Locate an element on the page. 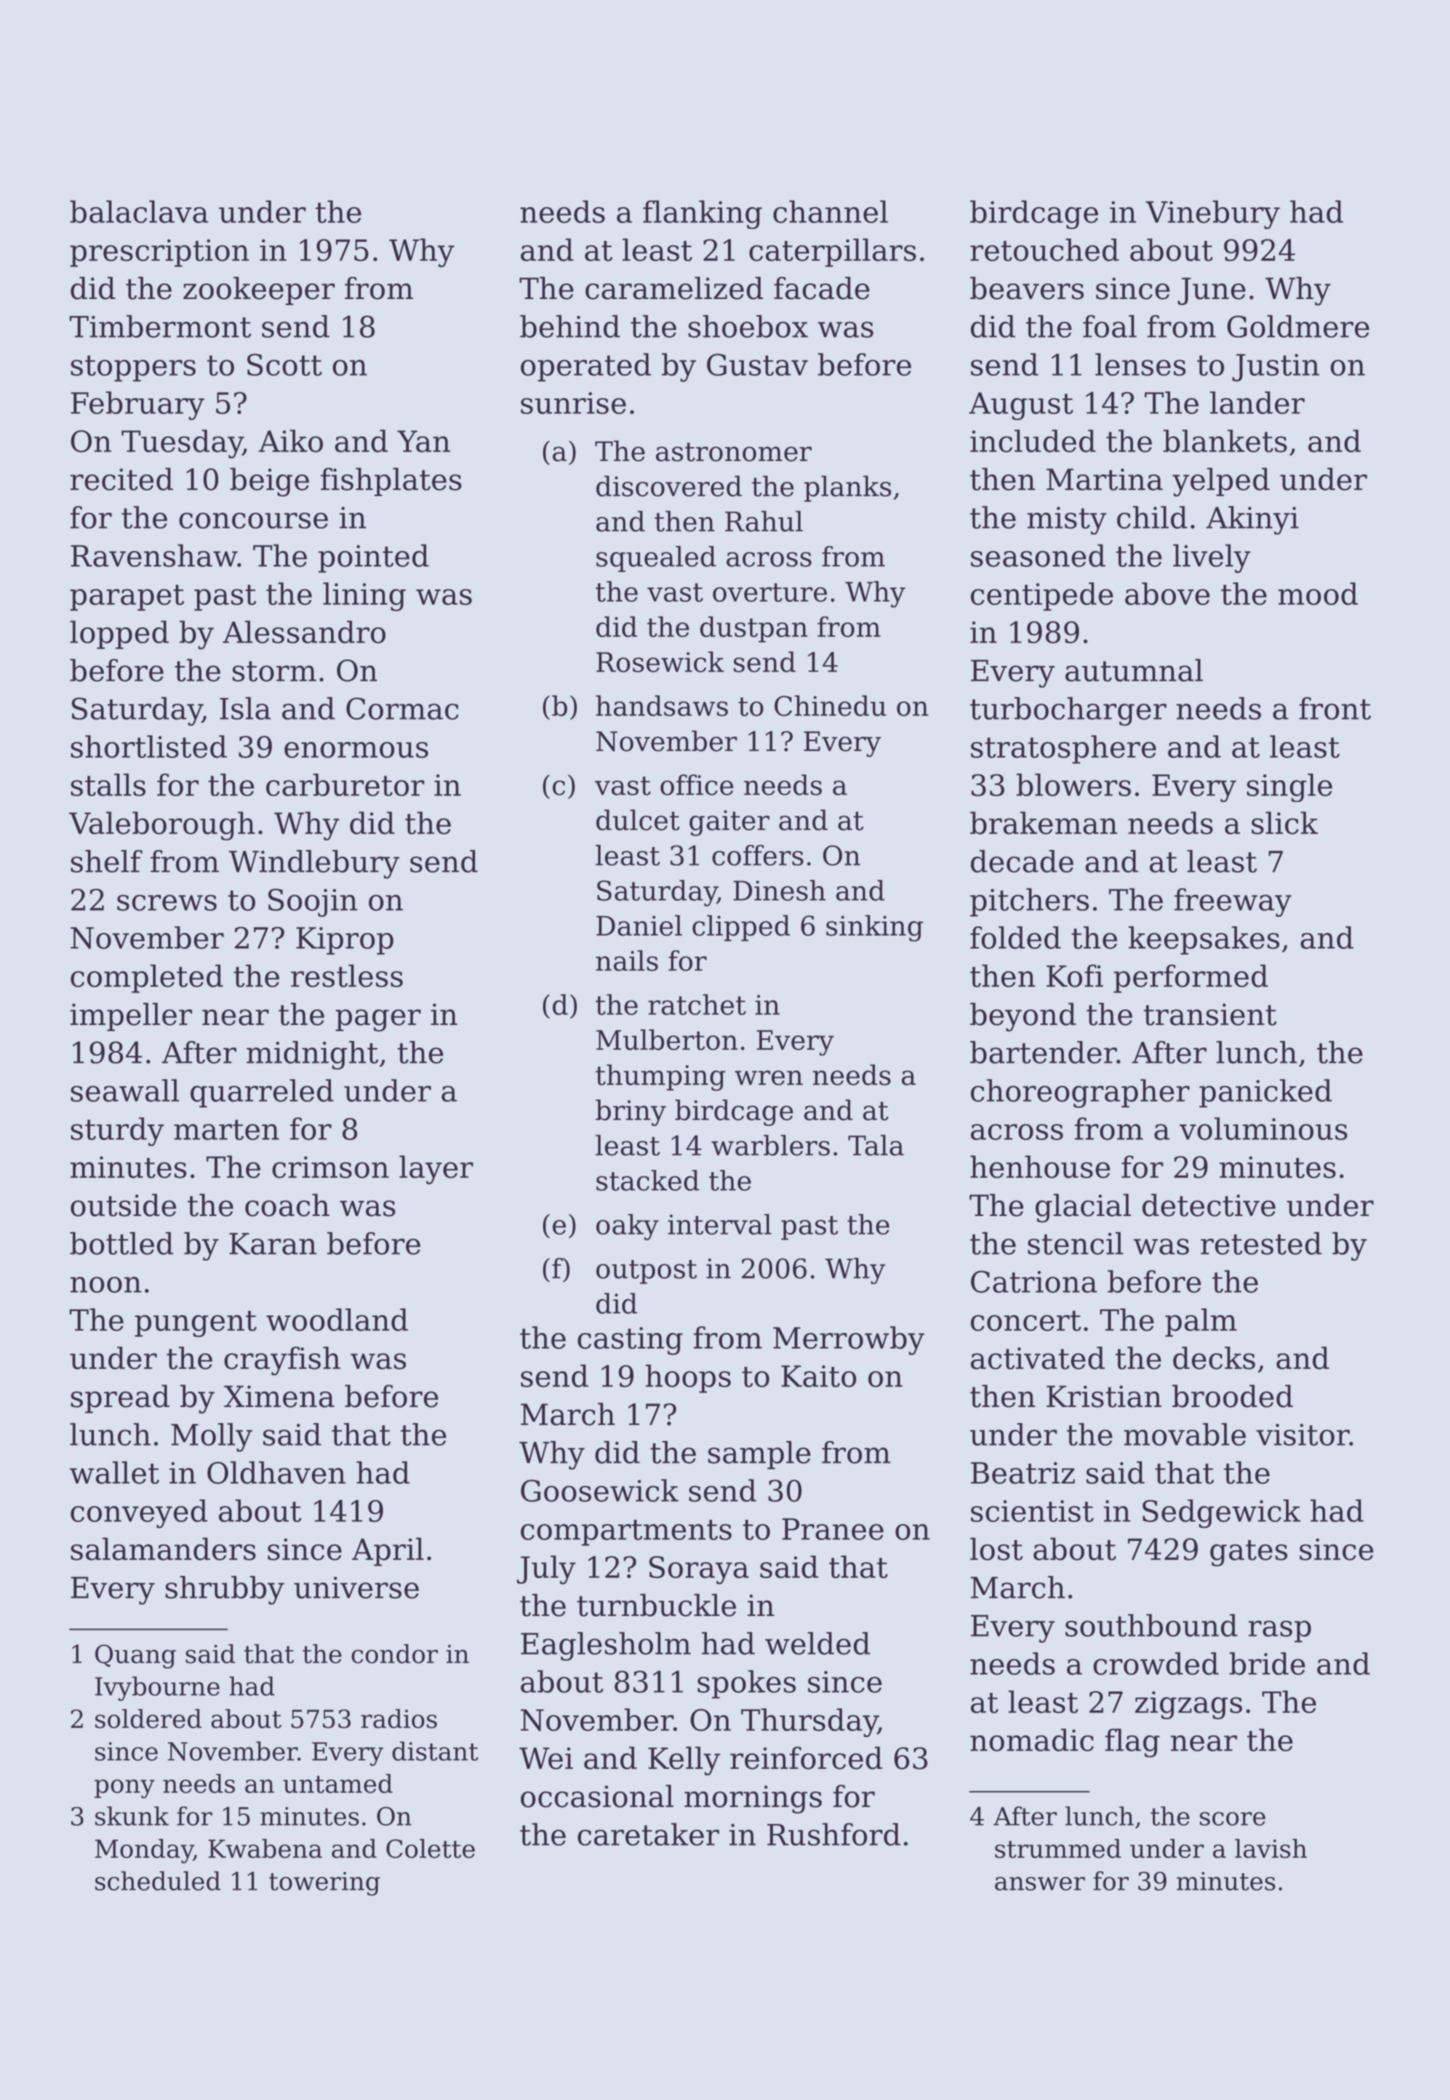 This document has width=1450, height=2100. dulcet is located at coordinates (638, 820).
